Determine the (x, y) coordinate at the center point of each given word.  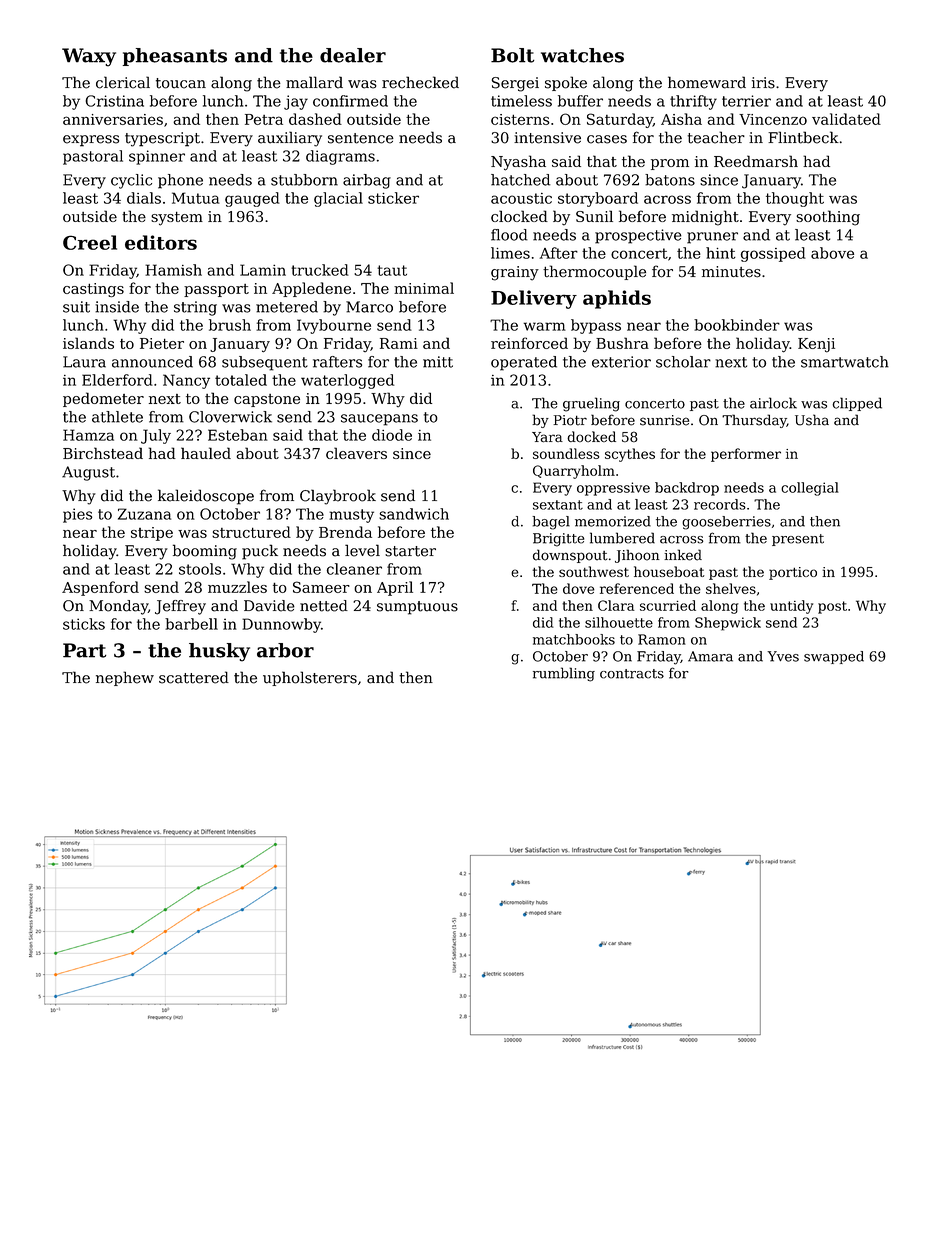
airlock (773, 403)
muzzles (237, 587)
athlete (117, 417)
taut (392, 270)
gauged (252, 199)
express (91, 141)
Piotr (570, 420)
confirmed (350, 101)
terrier (746, 101)
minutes (731, 272)
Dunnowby (281, 625)
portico (793, 573)
